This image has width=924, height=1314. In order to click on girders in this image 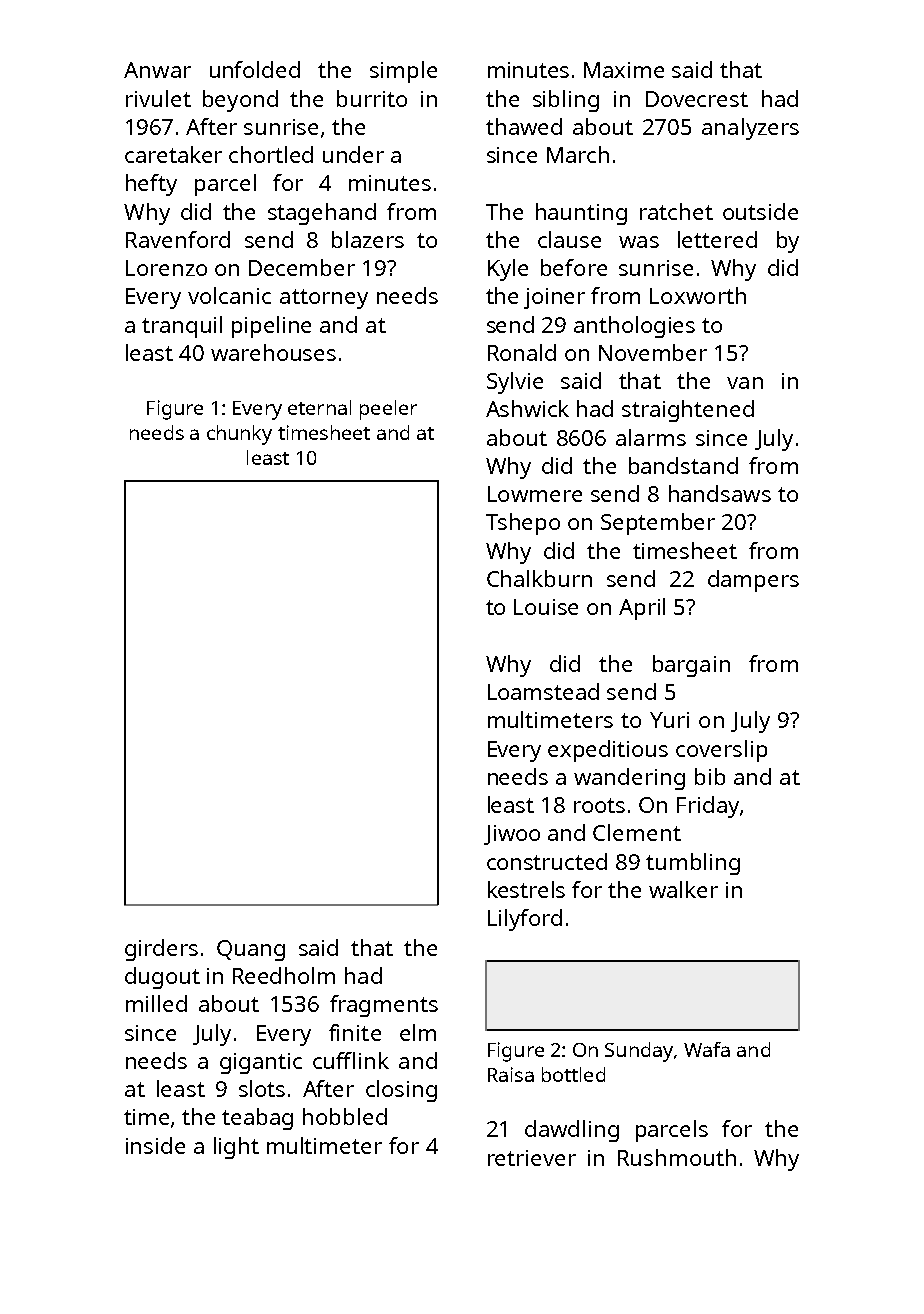, I will do `click(161, 950)`.
